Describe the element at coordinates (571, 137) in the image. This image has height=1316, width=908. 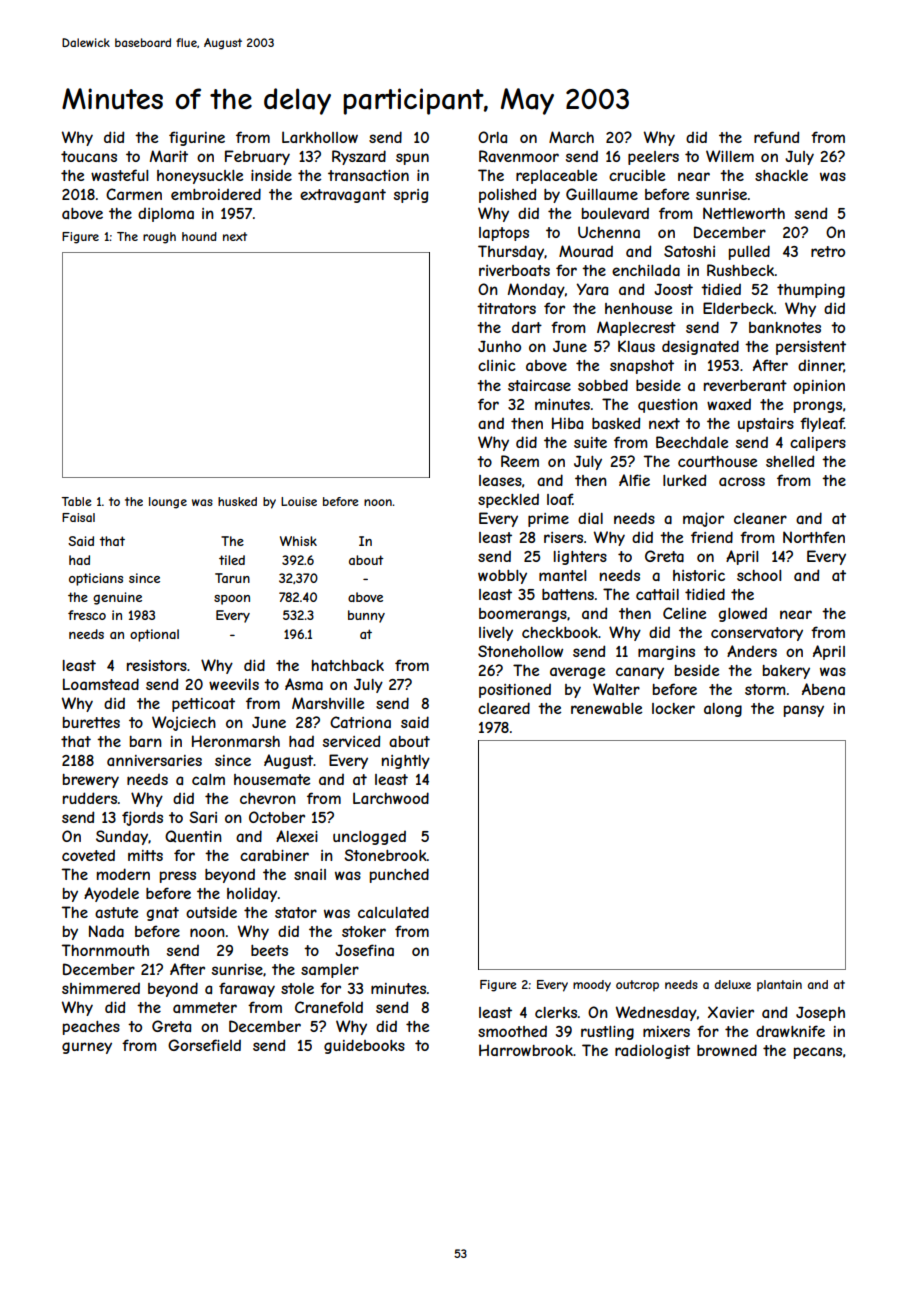
I see `March` at that location.
